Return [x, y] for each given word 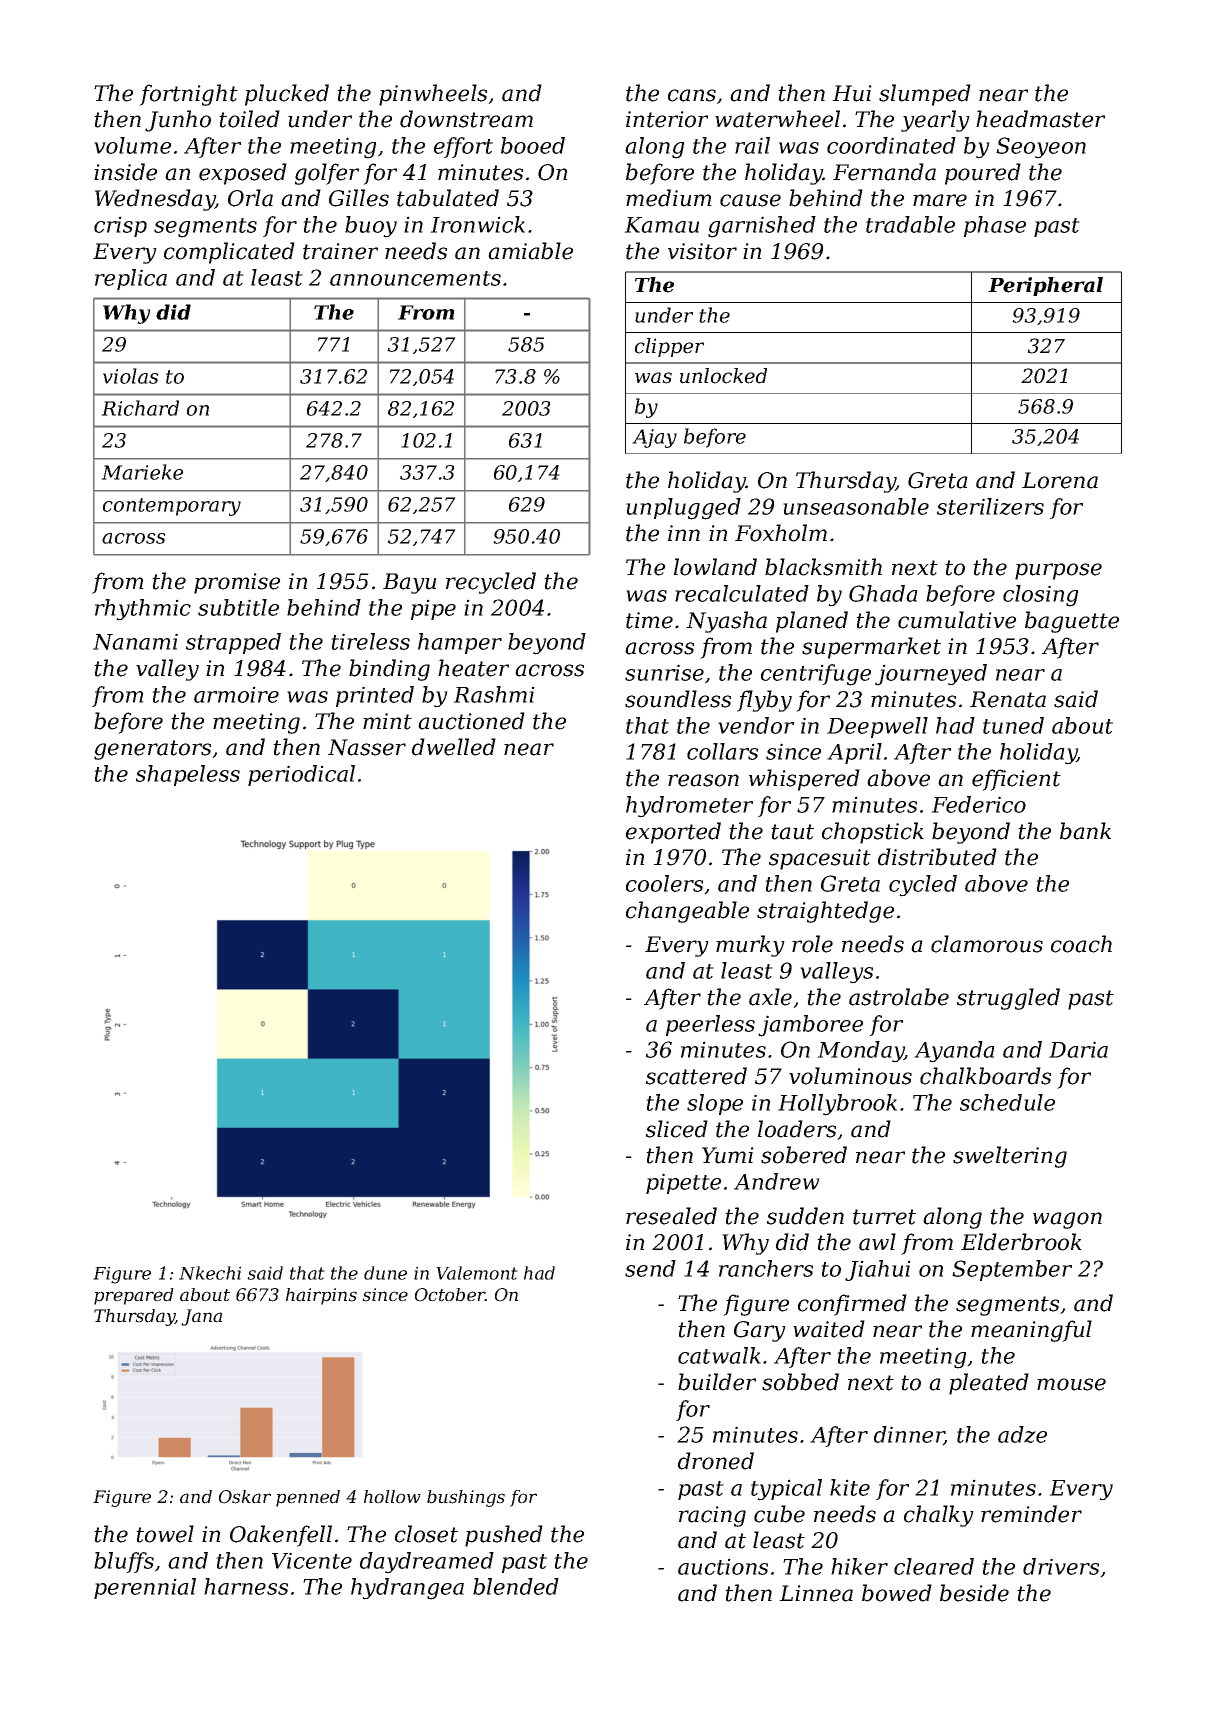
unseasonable [856, 506]
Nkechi [210, 1273]
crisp [120, 226]
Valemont [477, 1273]
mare [940, 200]
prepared [134, 1296]
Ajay [654, 438]
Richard [140, 408]
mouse [1071, 1384]
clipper [669, 347]
